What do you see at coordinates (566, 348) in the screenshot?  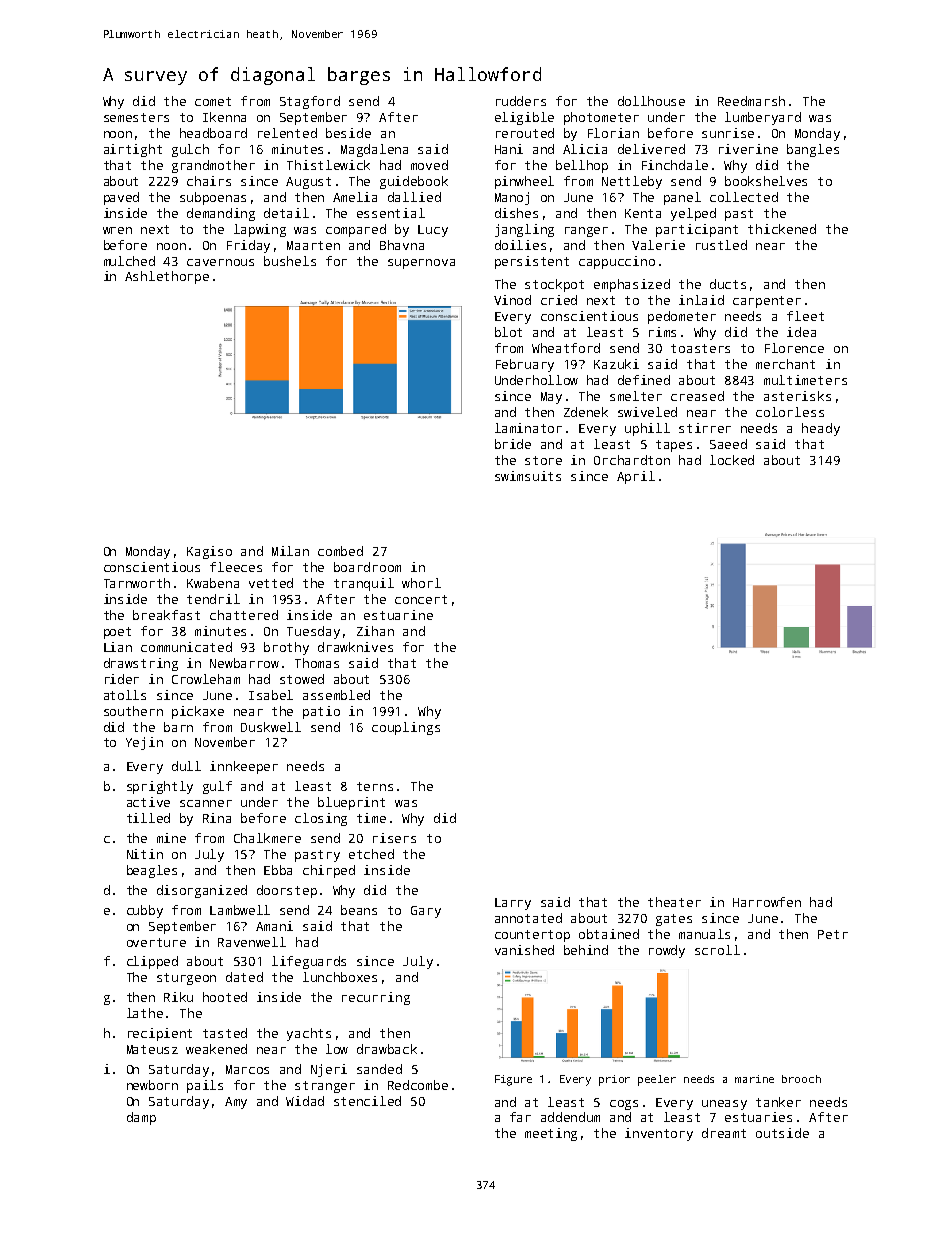 I see `Wheatford` at bounding box center [566, 348].
